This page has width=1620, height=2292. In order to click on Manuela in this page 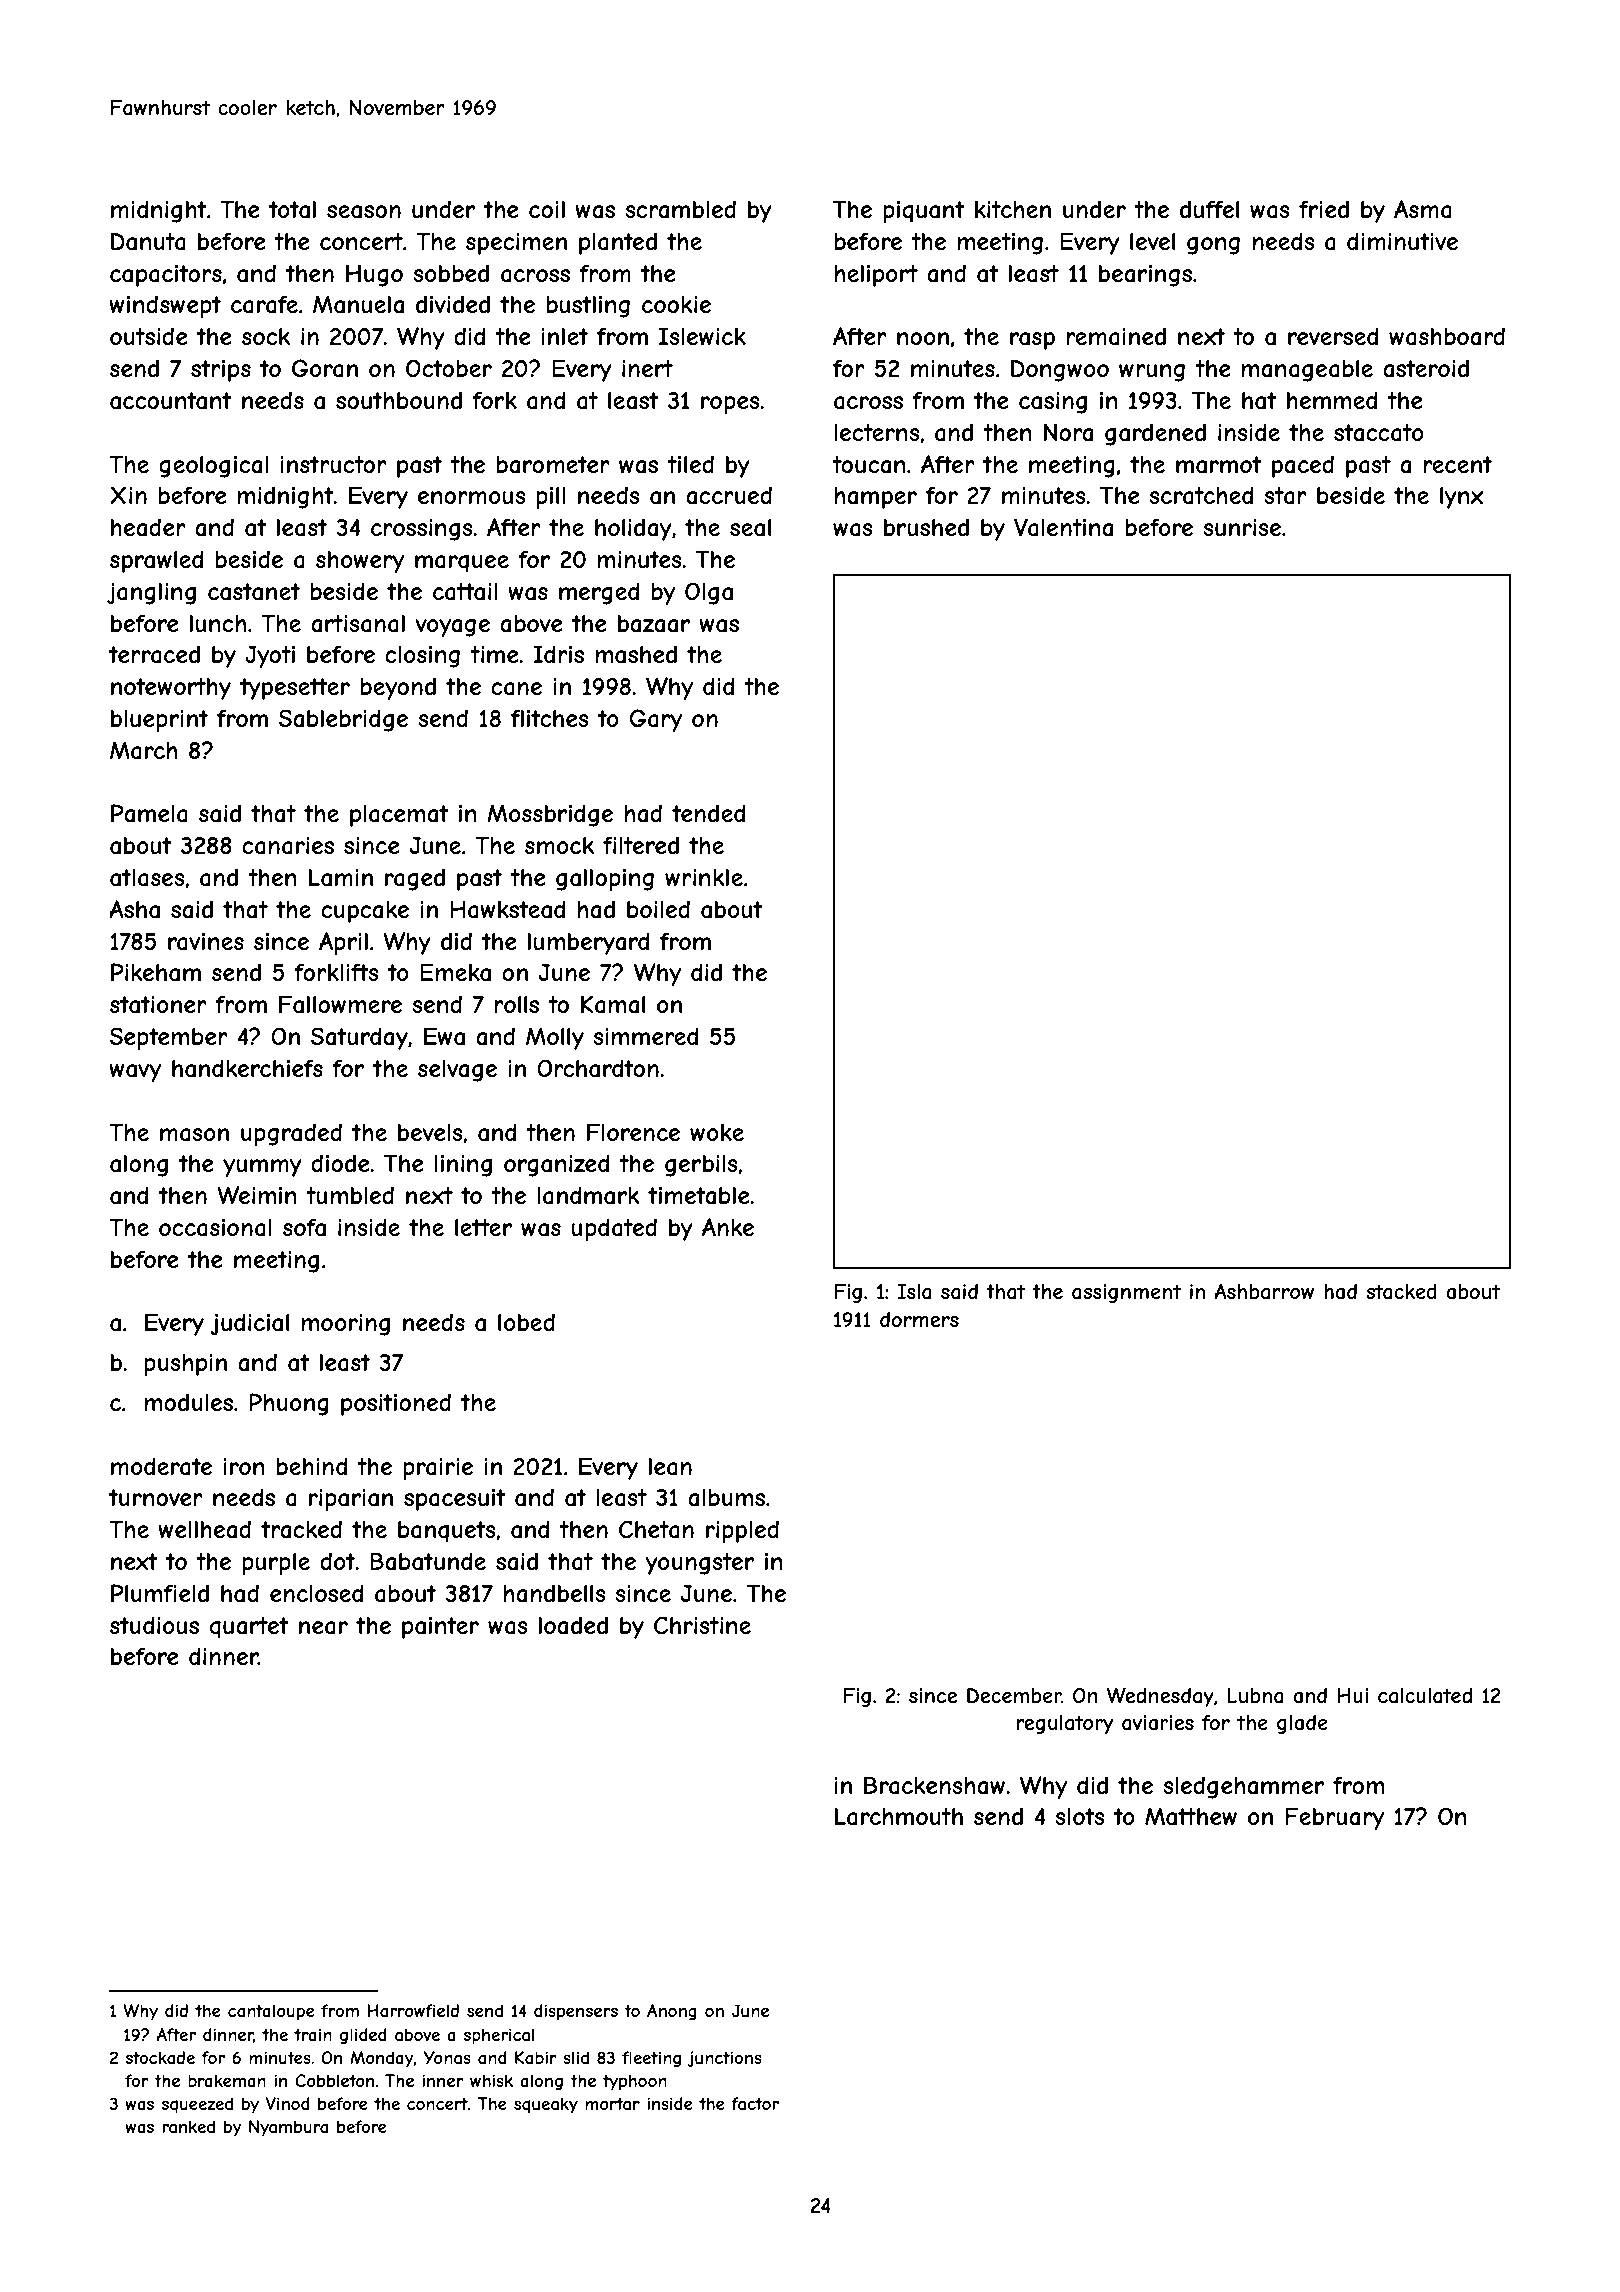, I will do `click(358, 304)`.
